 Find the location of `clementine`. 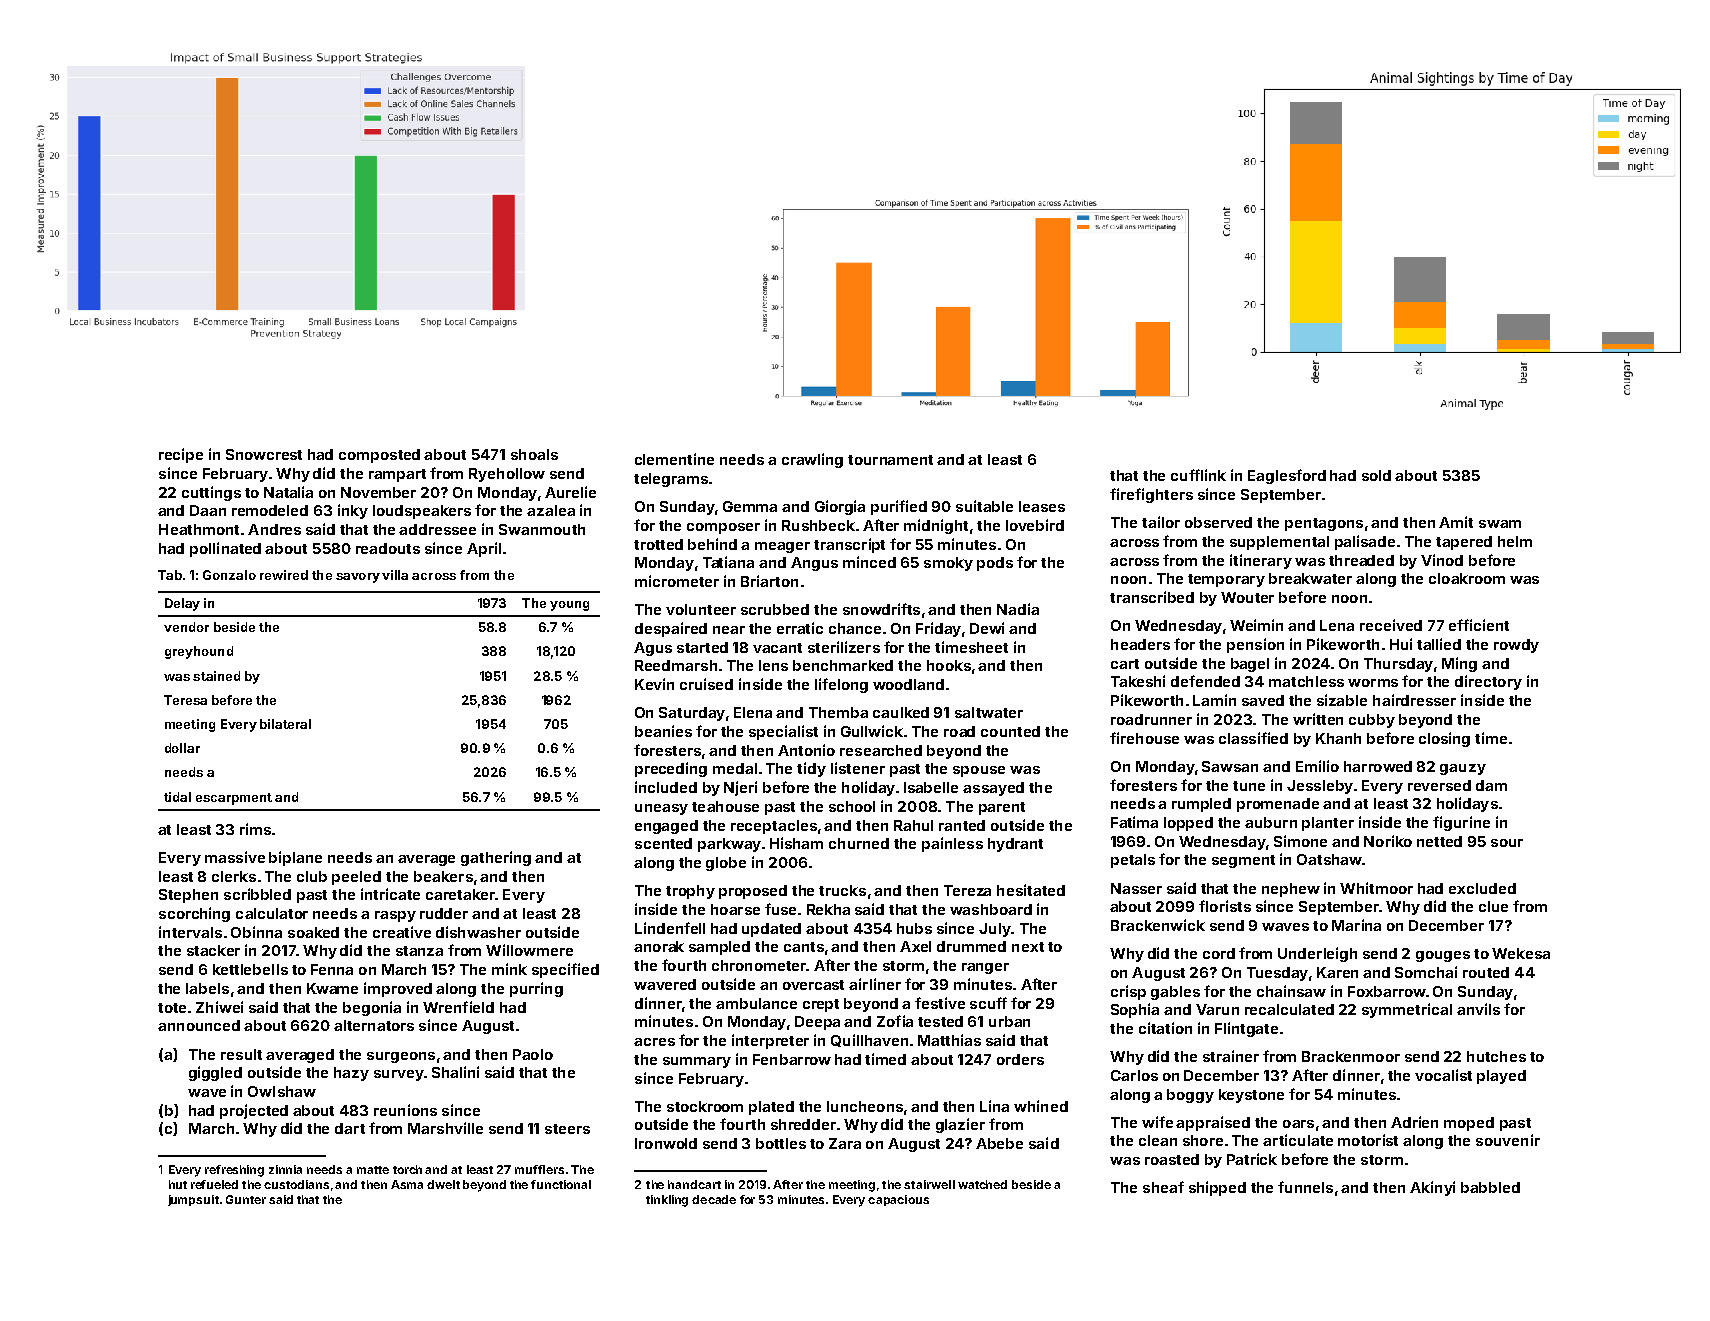

clementine is located at coordinates (674, 459).
